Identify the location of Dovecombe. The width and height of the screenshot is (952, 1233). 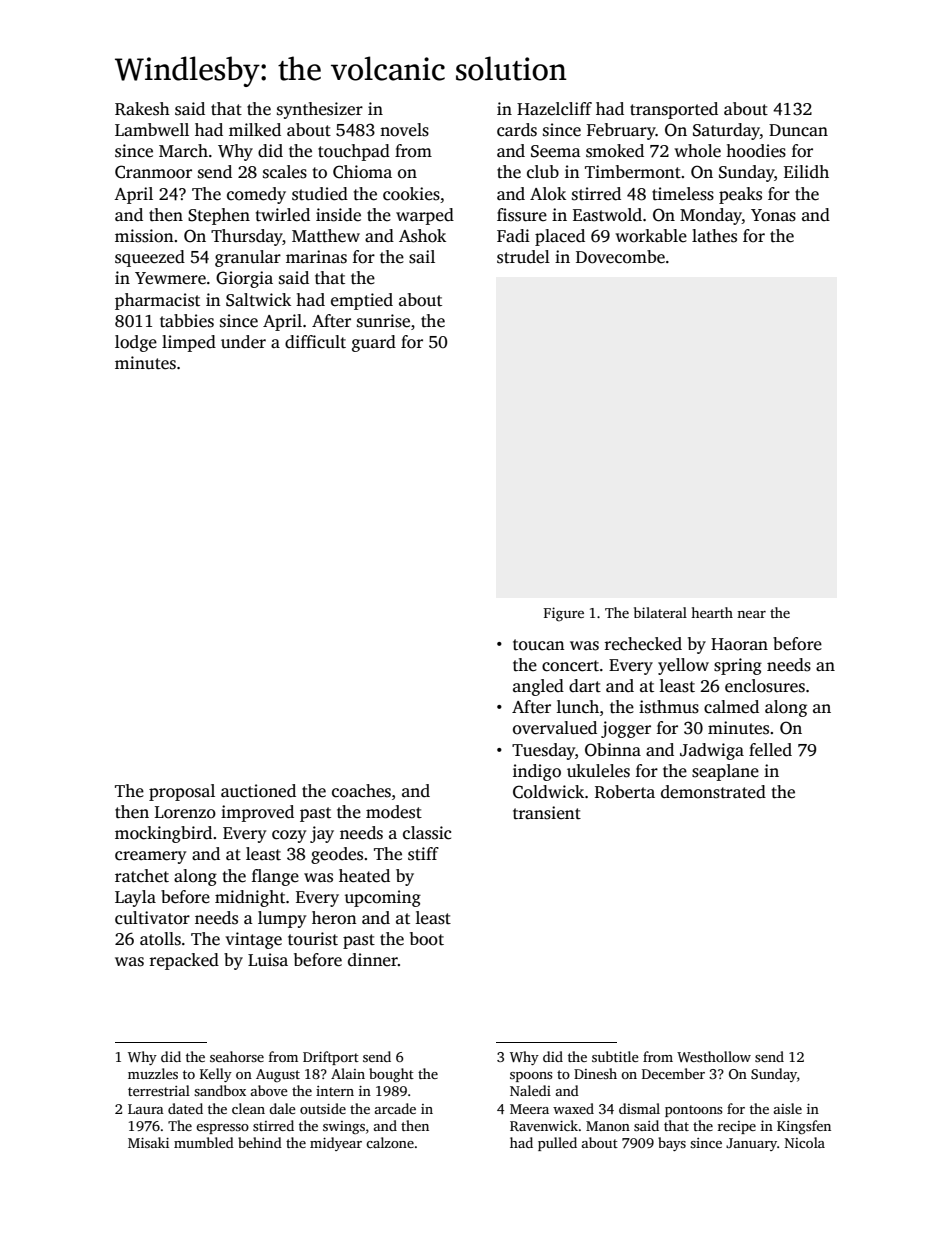
(620, 257).
